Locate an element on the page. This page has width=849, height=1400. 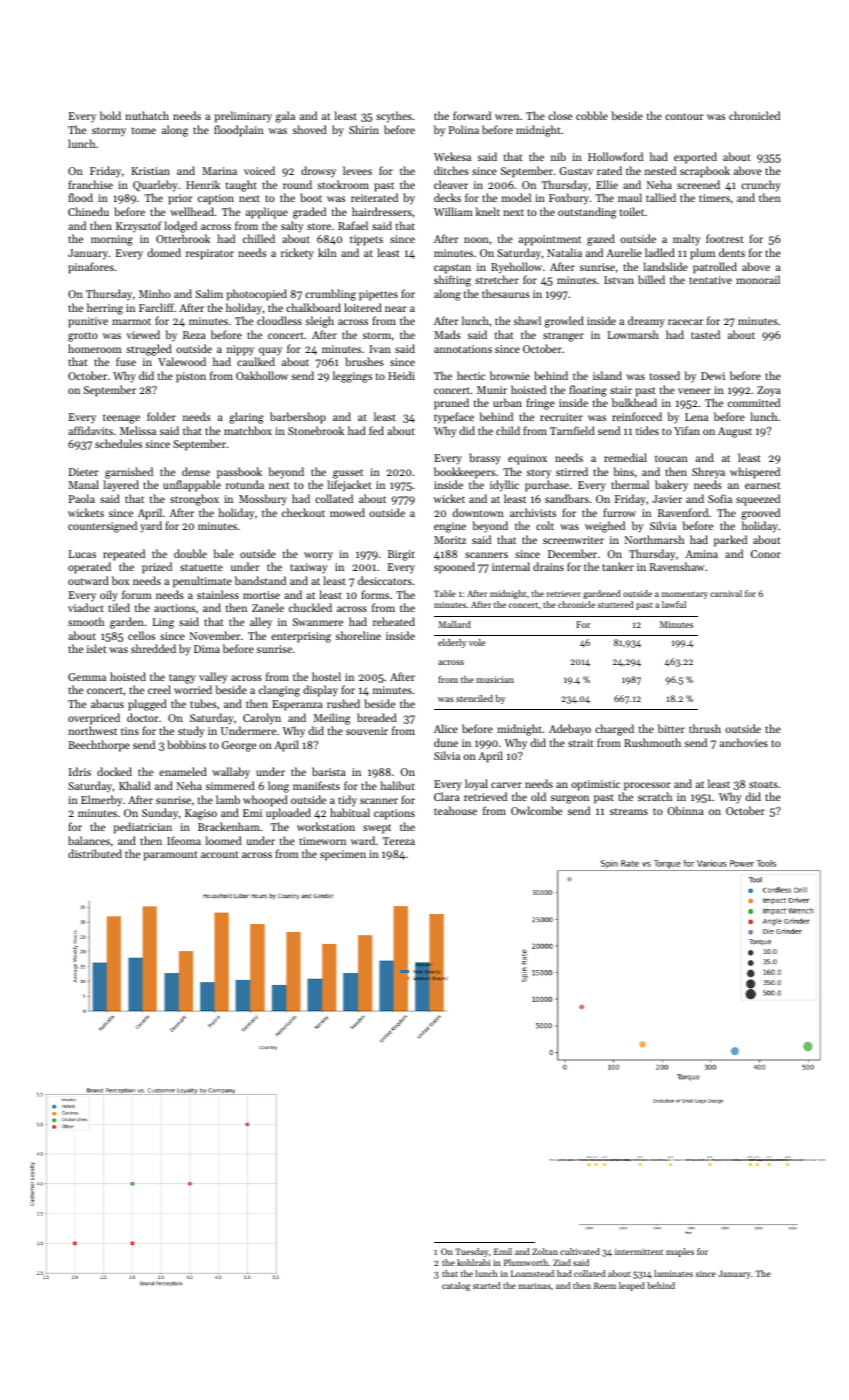
streams is located at coordinates (629, 811).
